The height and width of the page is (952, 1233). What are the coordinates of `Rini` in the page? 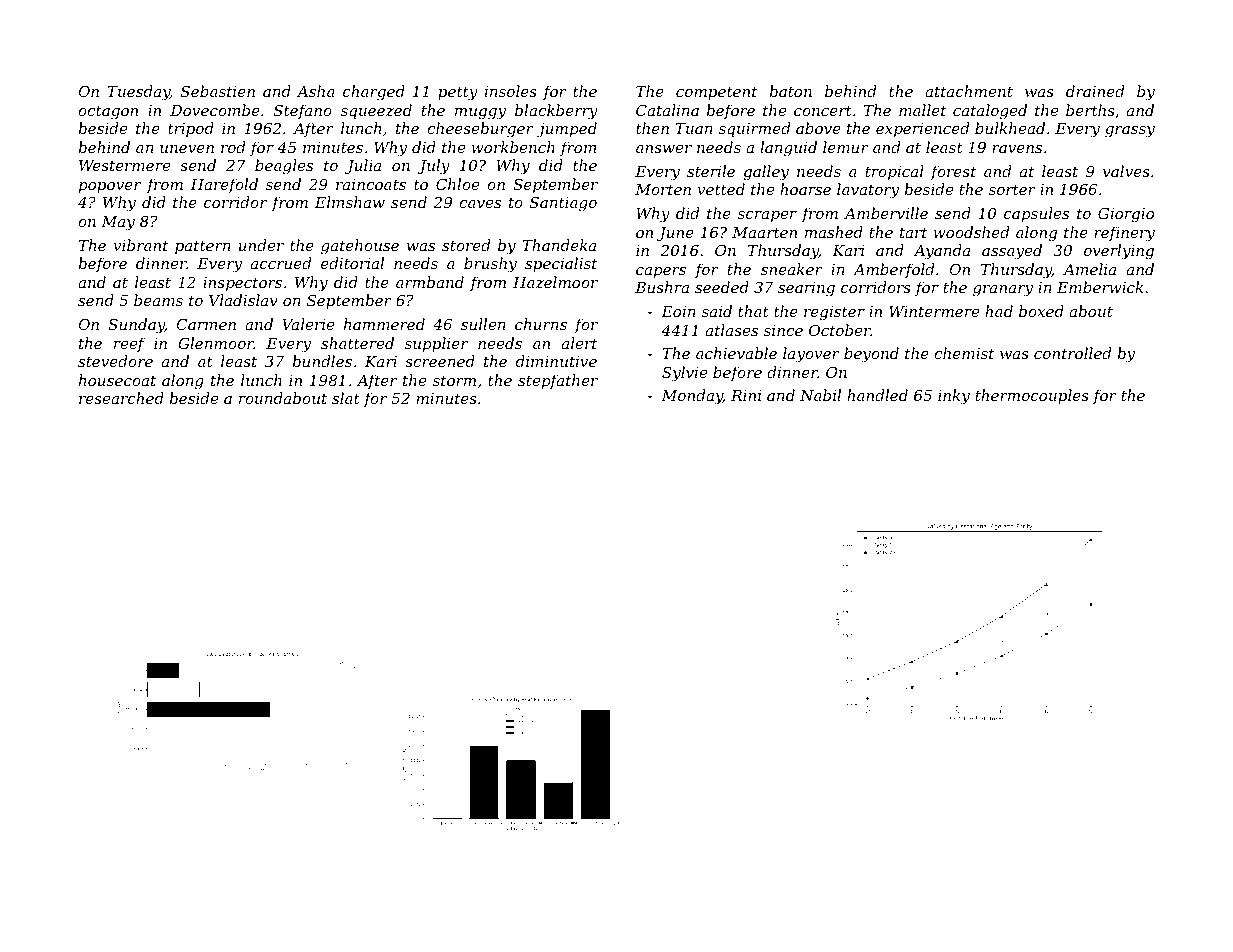 It's located at (746, 395).
